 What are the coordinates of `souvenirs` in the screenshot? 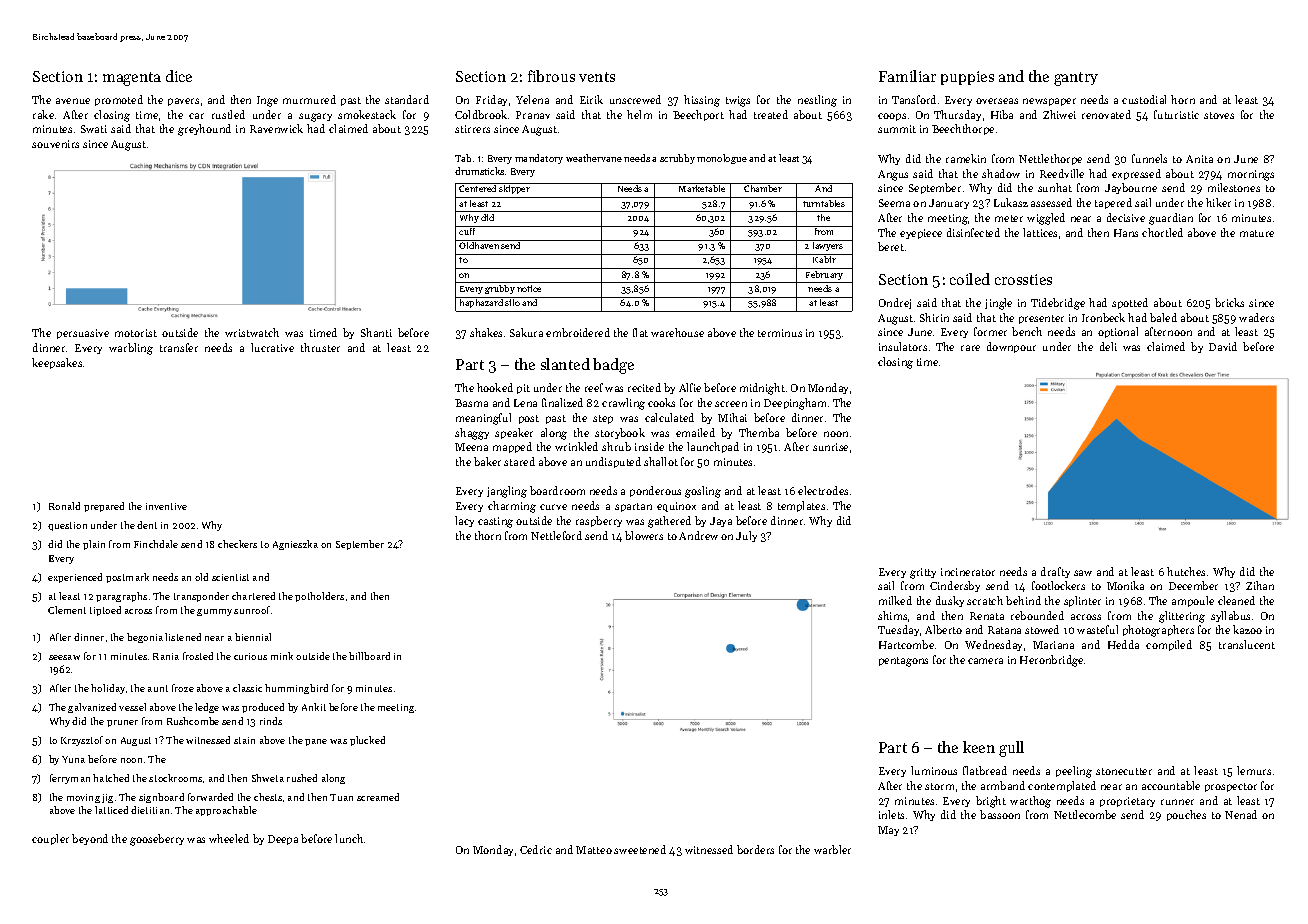 It's located at (55, 144).
